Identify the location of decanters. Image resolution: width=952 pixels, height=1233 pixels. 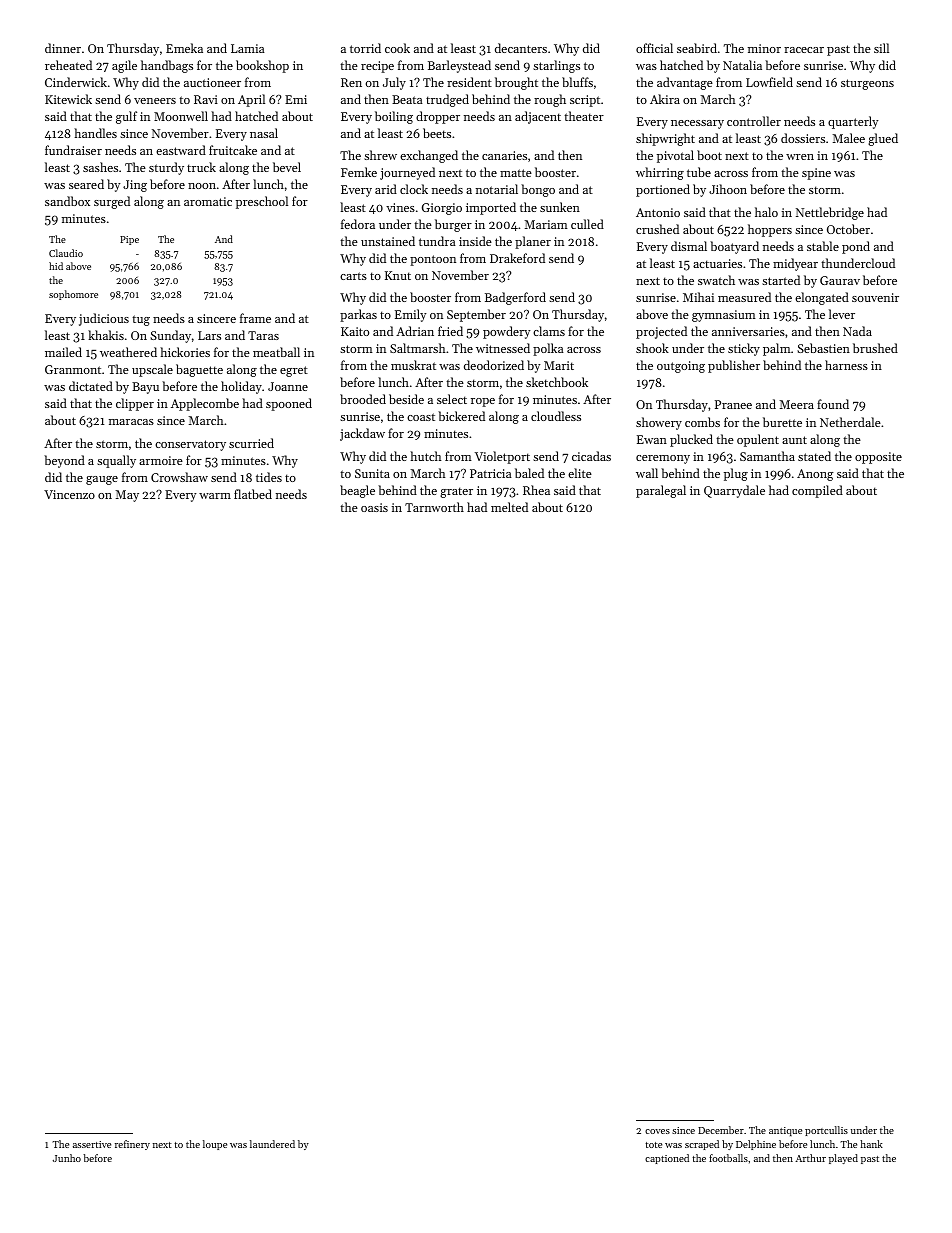
(521, 48).
